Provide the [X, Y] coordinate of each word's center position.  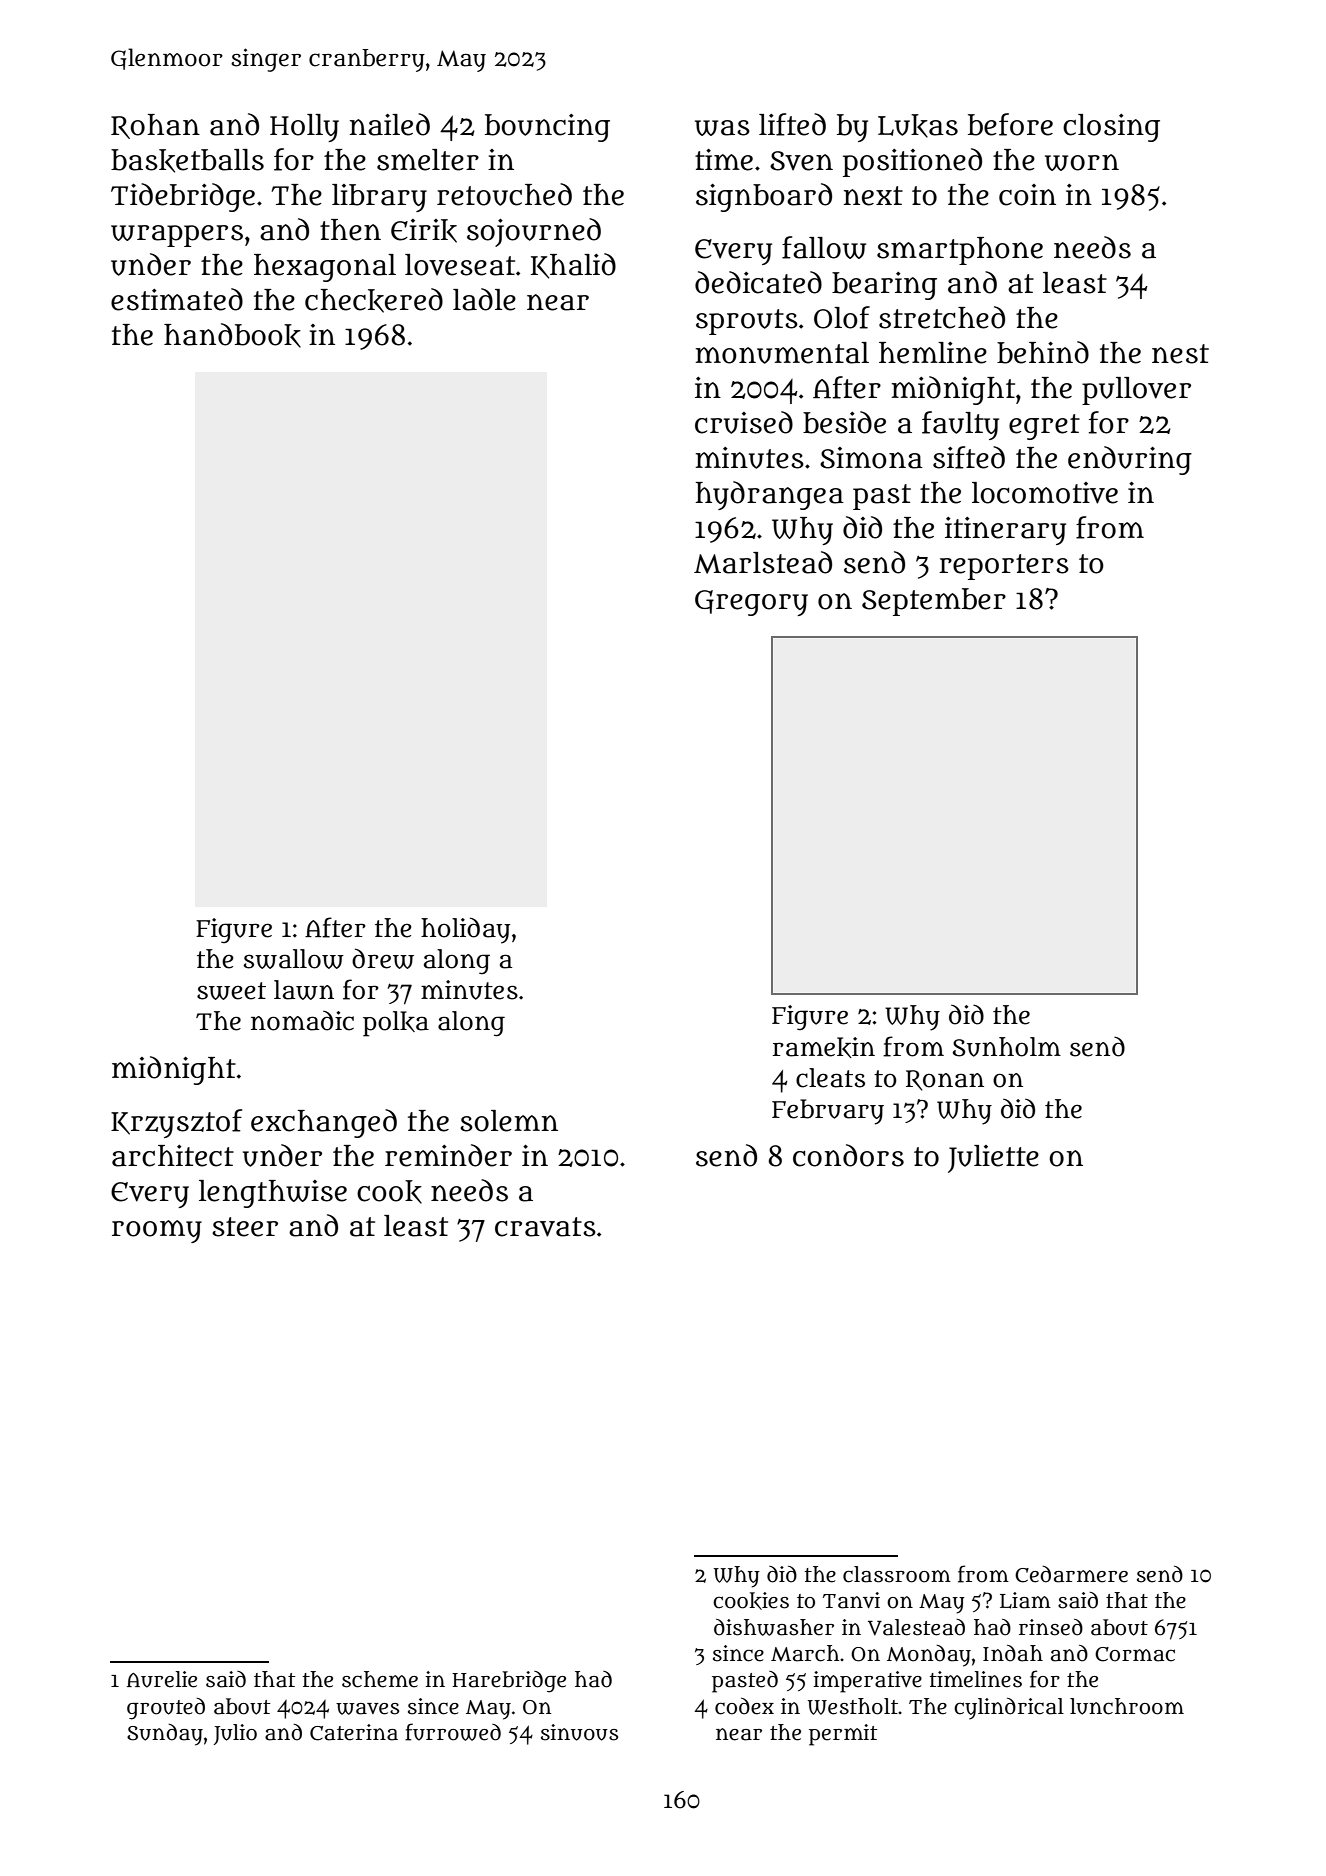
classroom [897, 1574]
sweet [231, 991]
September [934, 602]
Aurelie [162, 1679]
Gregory [751, 603]
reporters [1004, 567]
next [873, 196]
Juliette [993, 1159]
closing [1111, 128]
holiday [465, 930]
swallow [294, 959]
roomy [157, 1231]
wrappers [177, 236]
